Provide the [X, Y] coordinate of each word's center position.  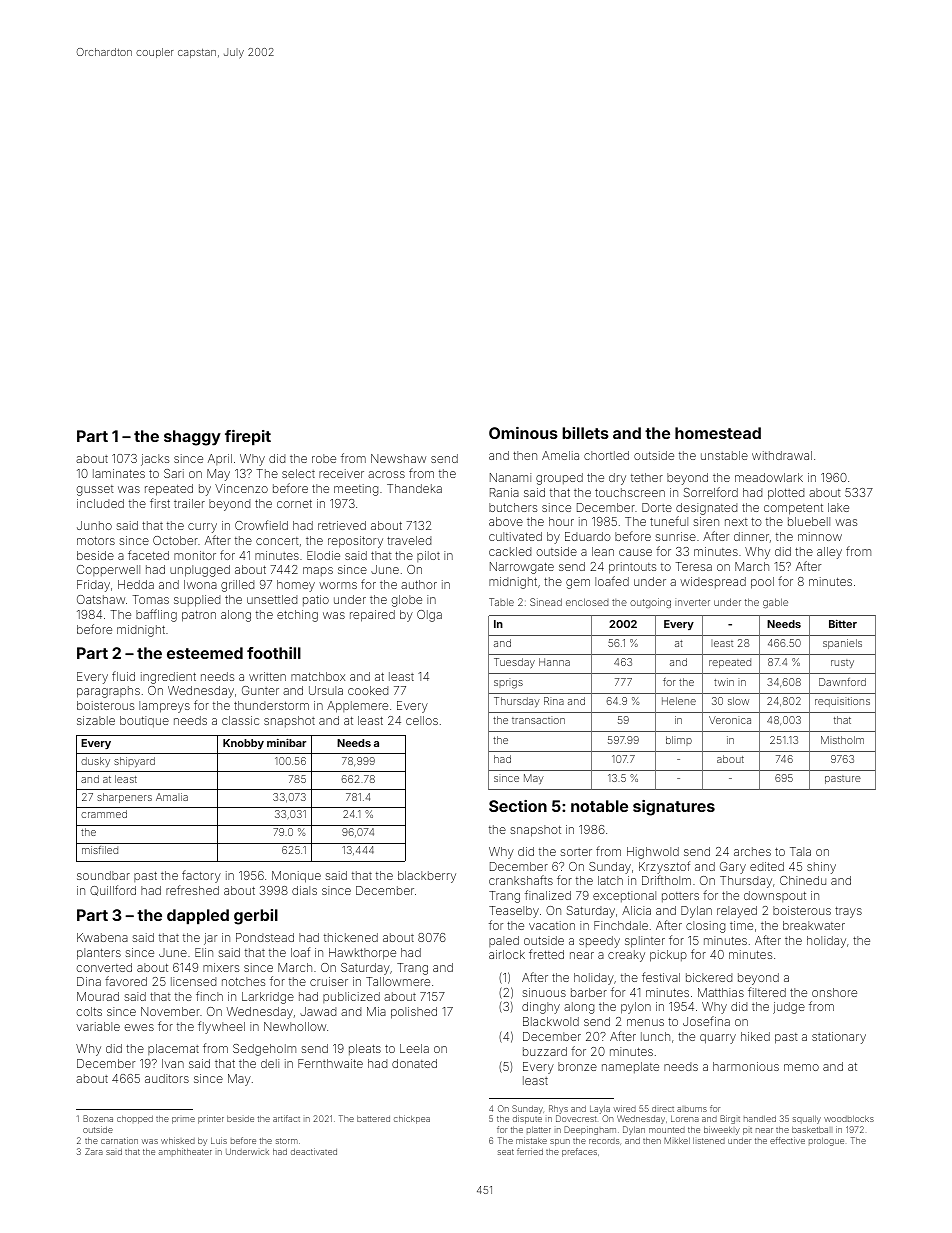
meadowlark [769, 477]
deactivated [314, 1151]
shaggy [192, 438]
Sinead [546, 602]
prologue [826, 1142]
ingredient [168, 678]
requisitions [842, 702]
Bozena [98, 1118]
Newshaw [398, 458]
